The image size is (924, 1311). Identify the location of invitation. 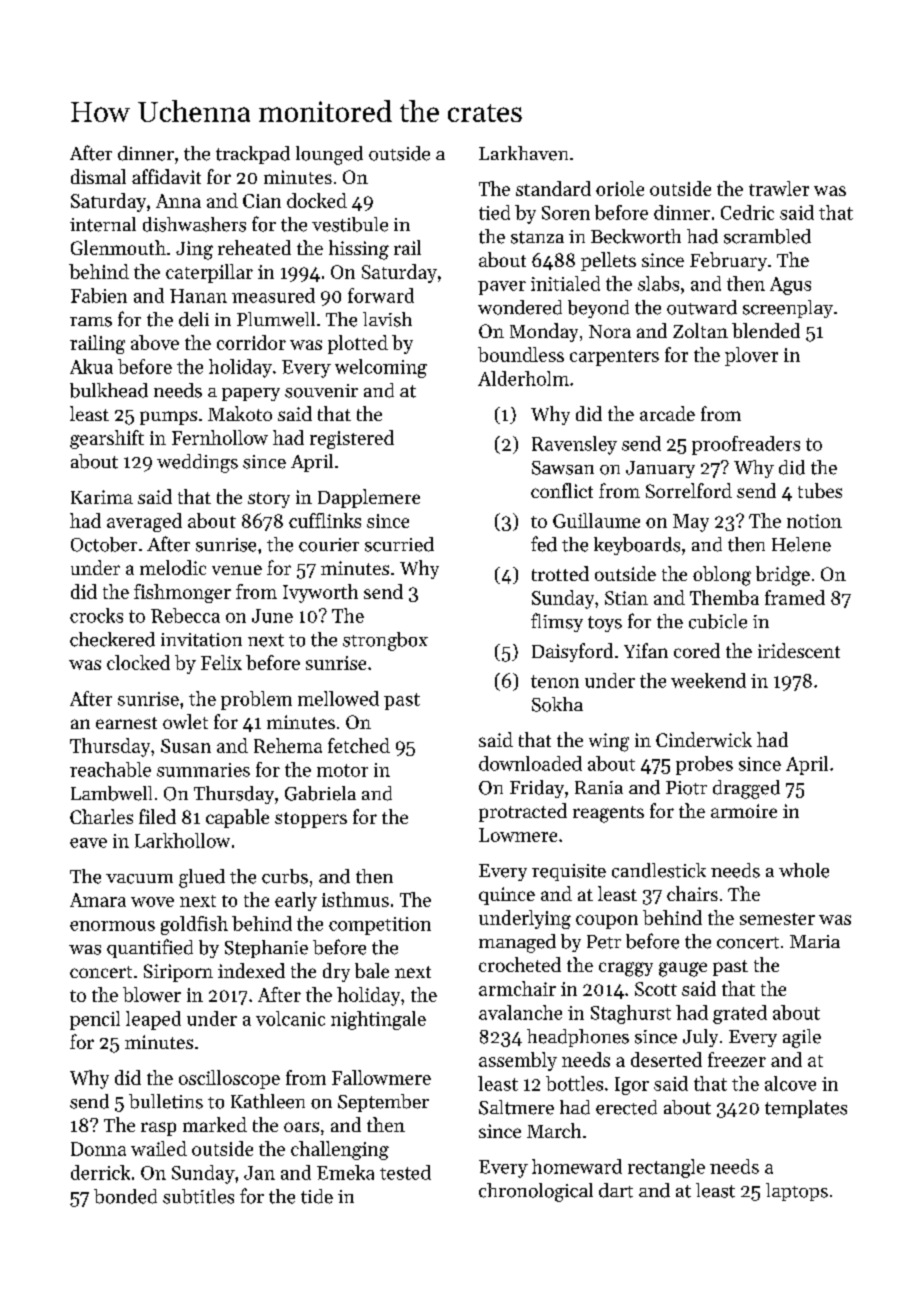
(201, 640).
